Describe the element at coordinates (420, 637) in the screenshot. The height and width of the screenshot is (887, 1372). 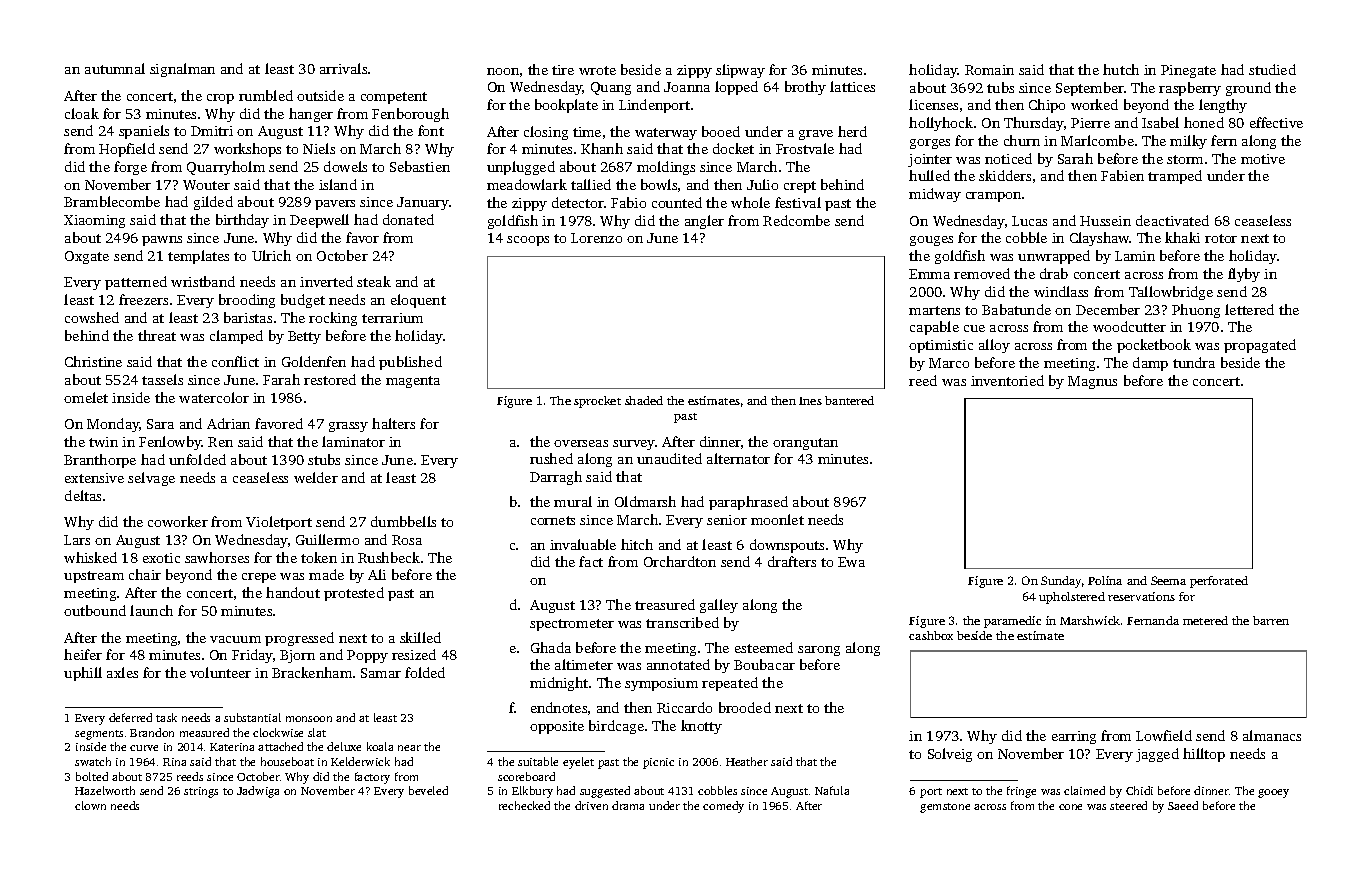
I see `skilled` at that location.
